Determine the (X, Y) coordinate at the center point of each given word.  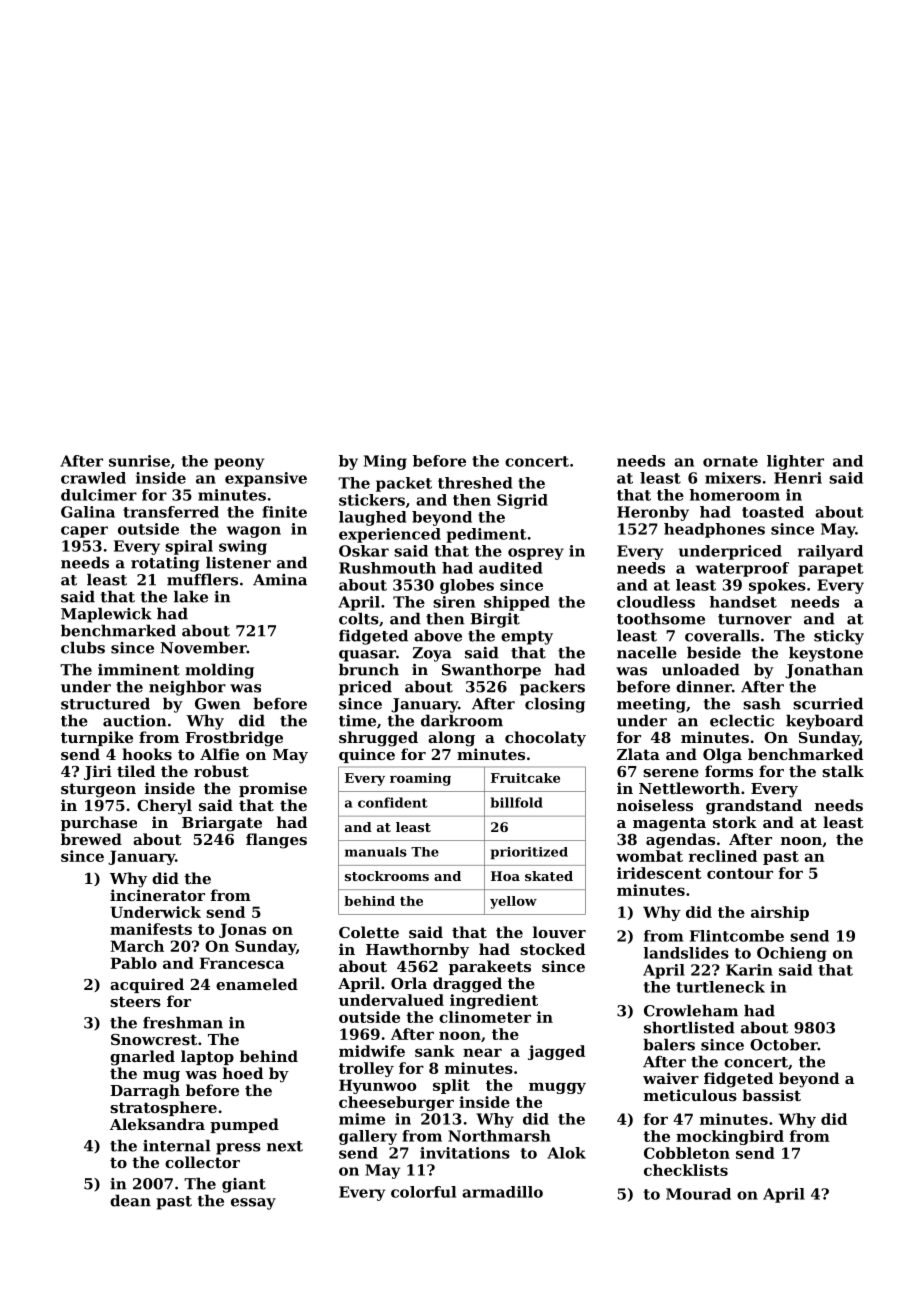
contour (740, 873)
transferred (171, 512)
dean (130, 1200)
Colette (369, 932)
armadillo (502, 1192)
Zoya (432, 654)
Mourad (698, 1194)
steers (135, 1001)
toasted (773, 512)
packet (404, 484)
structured (105, 703)
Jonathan (824, 671)
